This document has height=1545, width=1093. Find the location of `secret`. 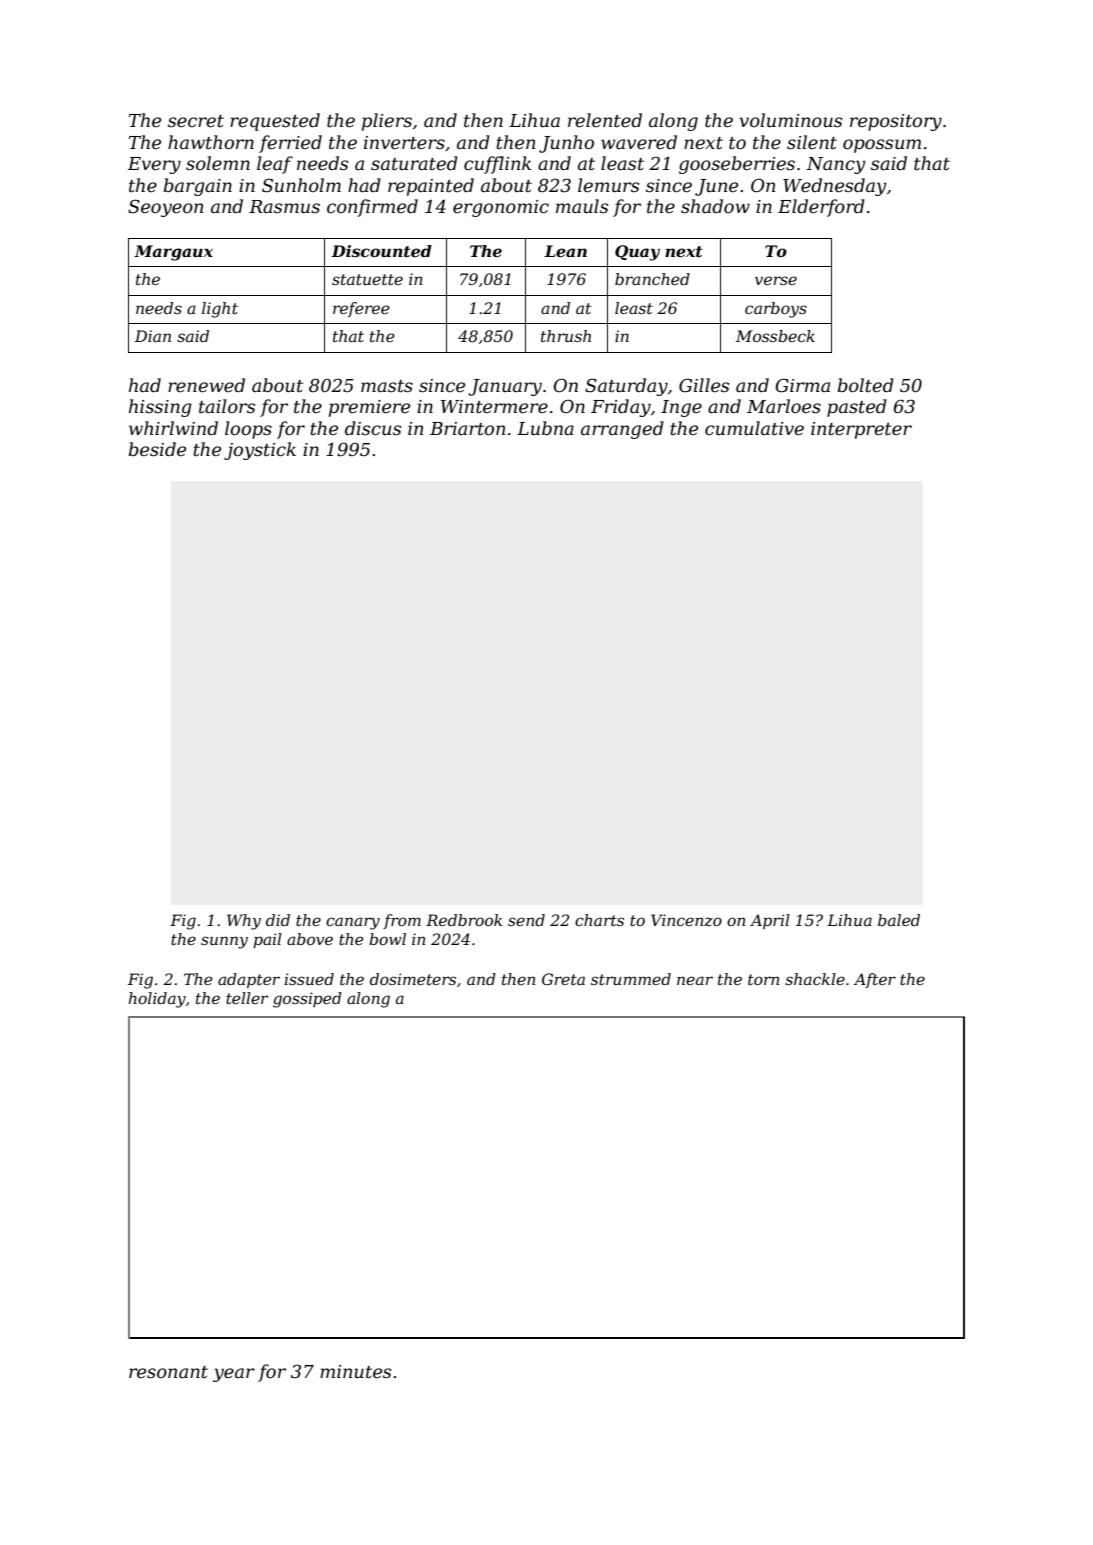

secret is located at coordinates (196, 121).
